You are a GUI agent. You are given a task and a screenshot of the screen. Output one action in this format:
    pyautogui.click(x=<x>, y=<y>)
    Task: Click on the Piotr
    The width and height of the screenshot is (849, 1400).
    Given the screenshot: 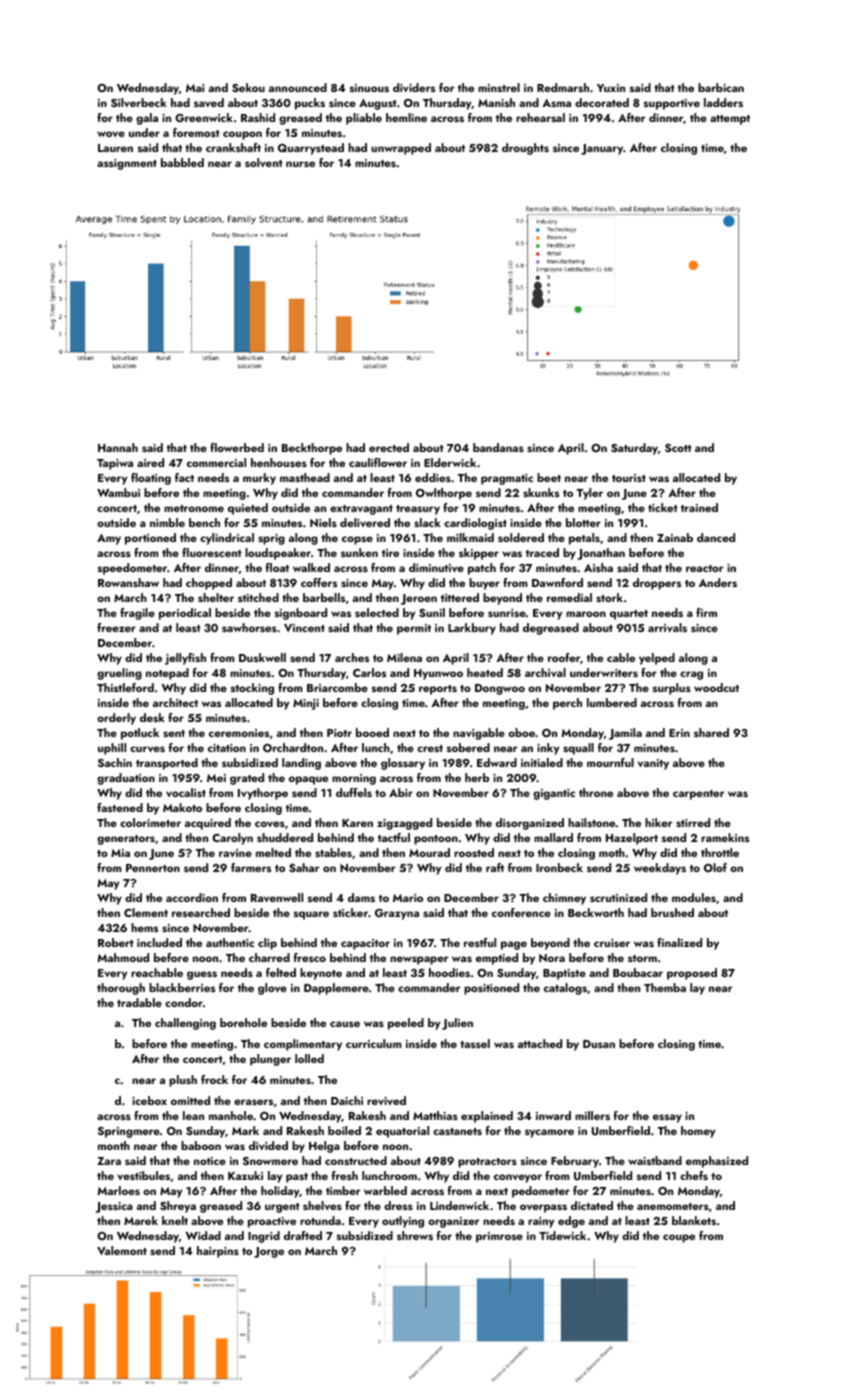 What is the action you would take?
    pyautogui.click(x=339, y=733)
